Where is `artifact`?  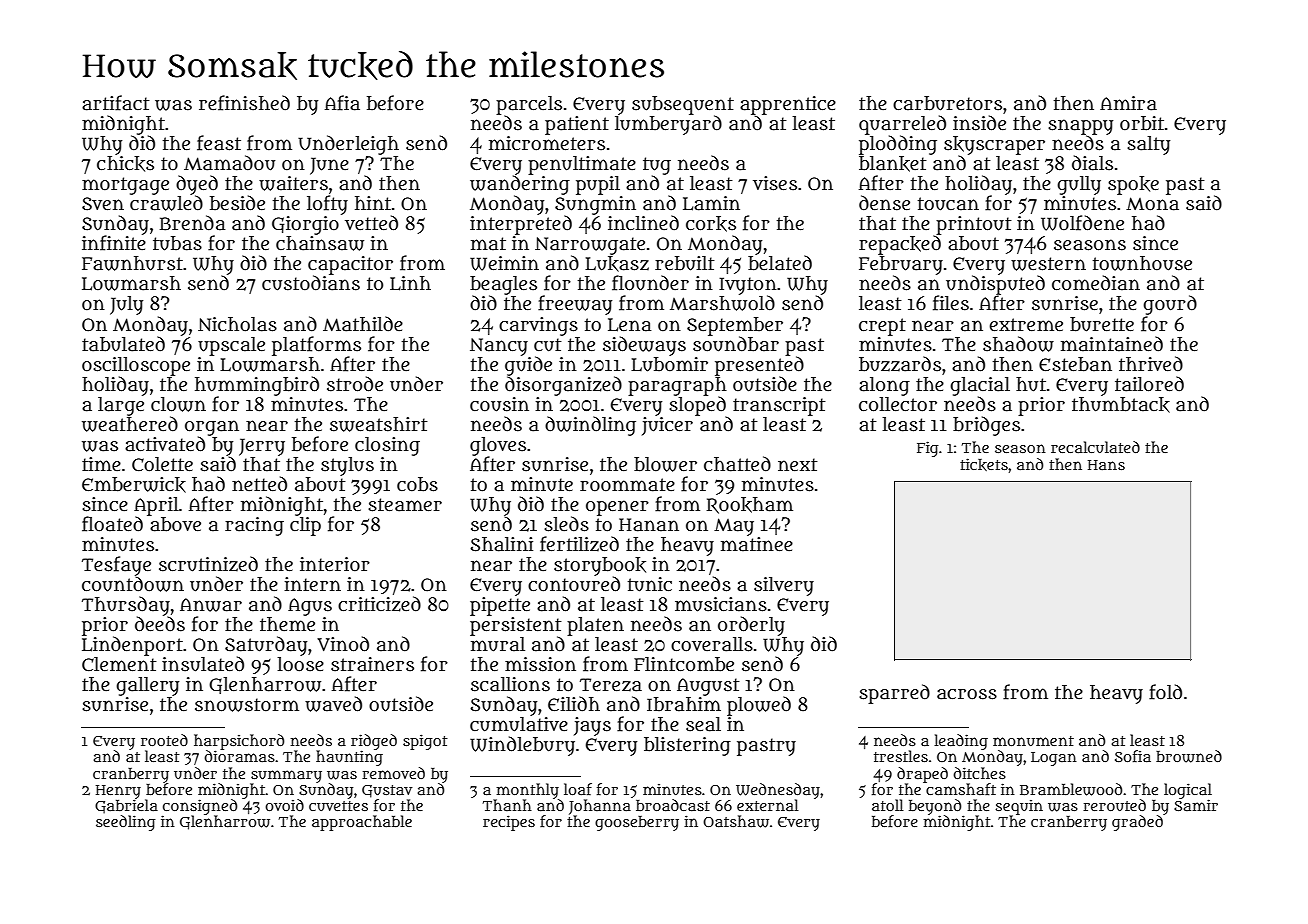
artifact is located at coordinates (116, 103).
